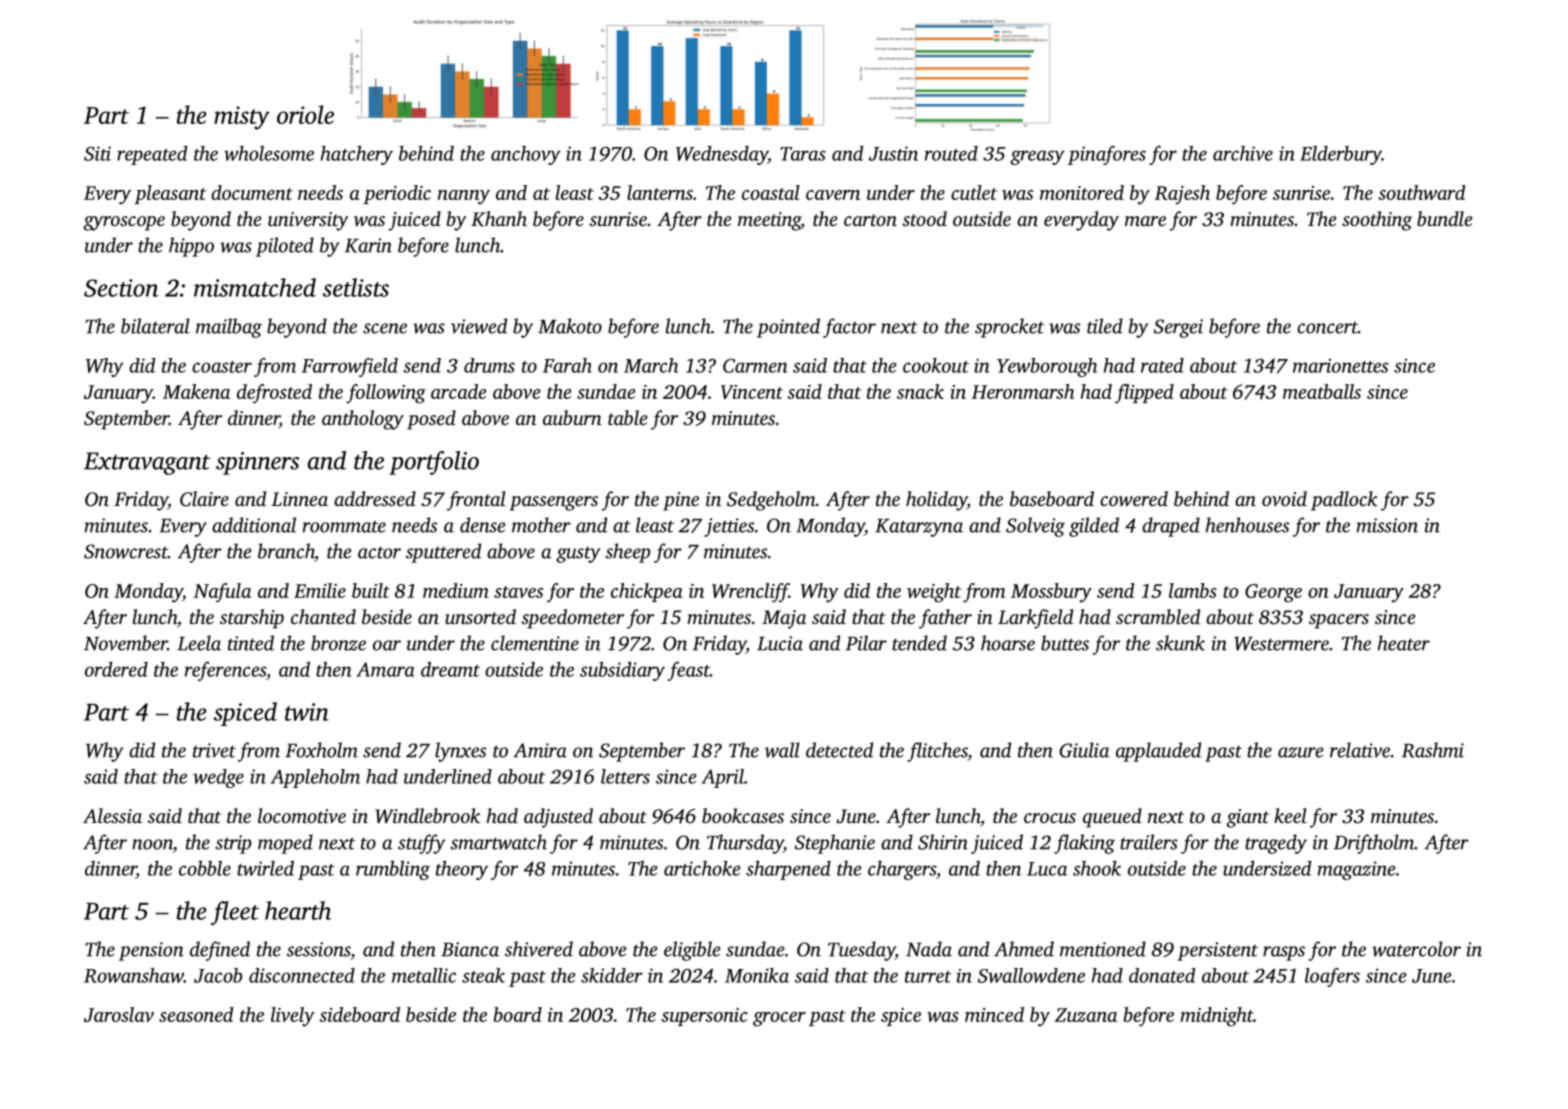 This image has width=1568, height=1109. What do you see at coordinates (242, 118) in the image?
I see `misty` at bounding box center [242, 118].
